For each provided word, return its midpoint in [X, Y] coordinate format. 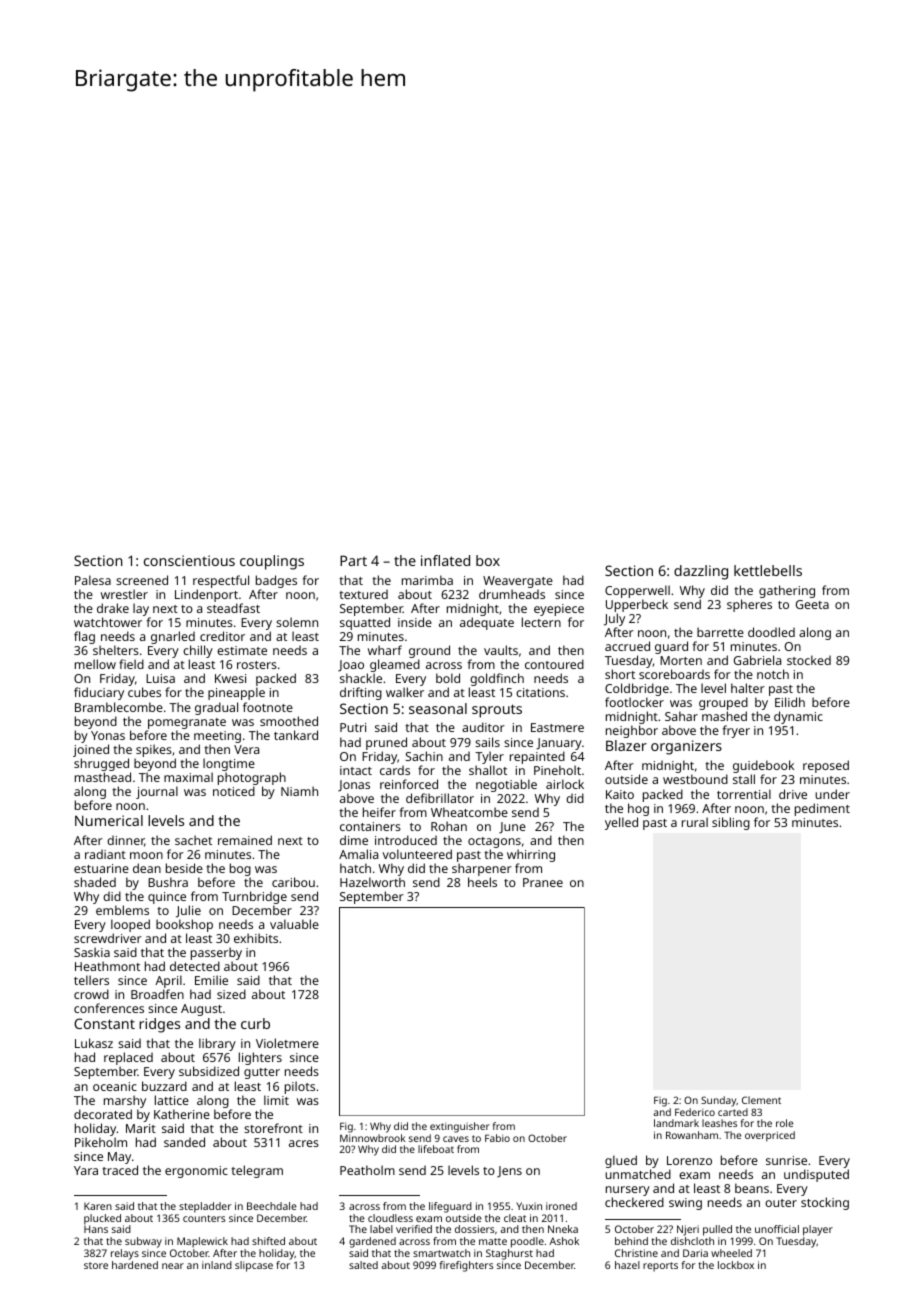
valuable [294, 924]
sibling [731, 823]
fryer [736, 731]
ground [429, 652]
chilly [198, 652]
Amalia [358, 854]
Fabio [497, 1138]
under [832, 794]
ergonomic [196, 1172]
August [201, 1010]
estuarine [101, 868]
